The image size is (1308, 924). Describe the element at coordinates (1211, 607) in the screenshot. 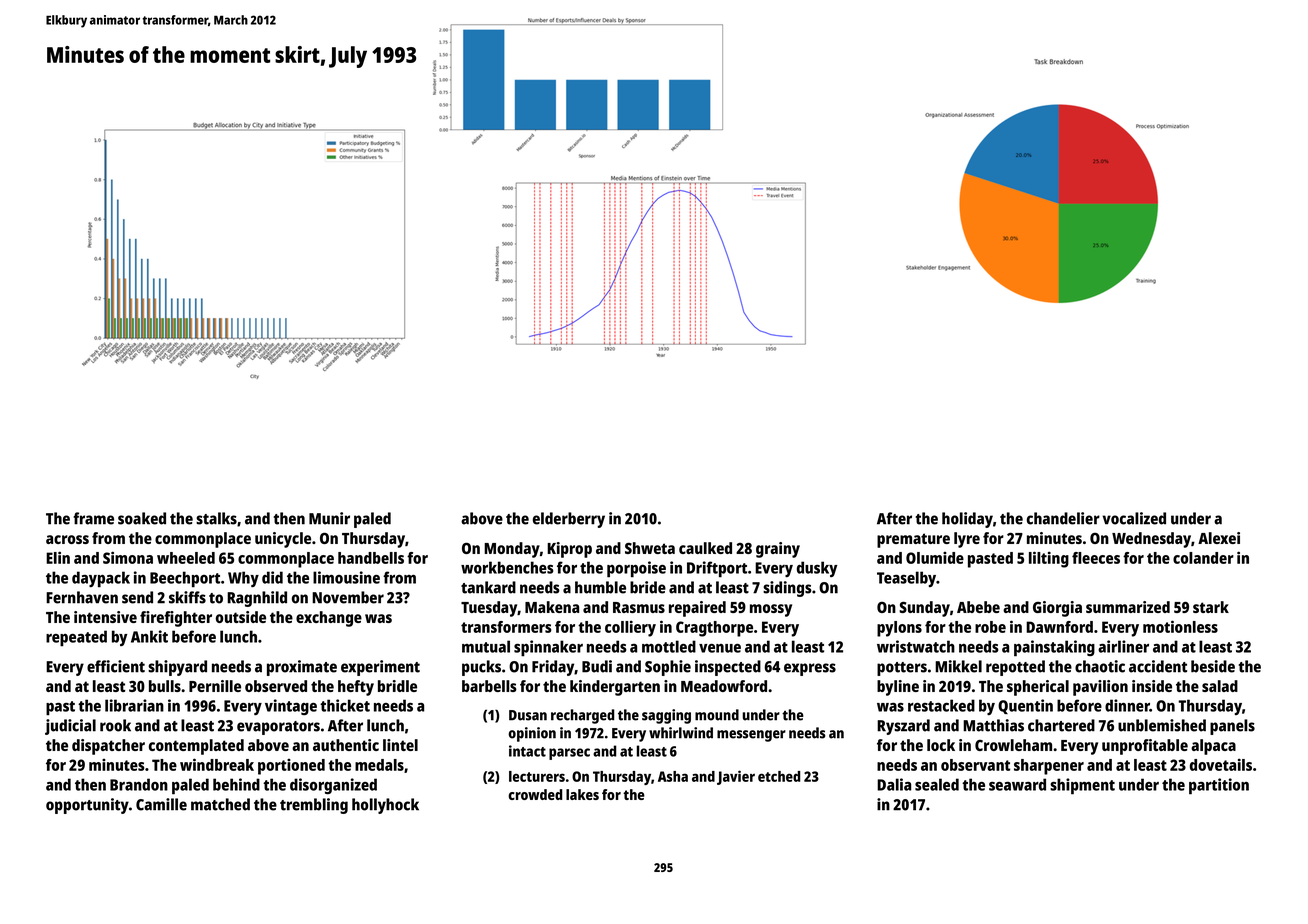

I see `stark` at that location.
